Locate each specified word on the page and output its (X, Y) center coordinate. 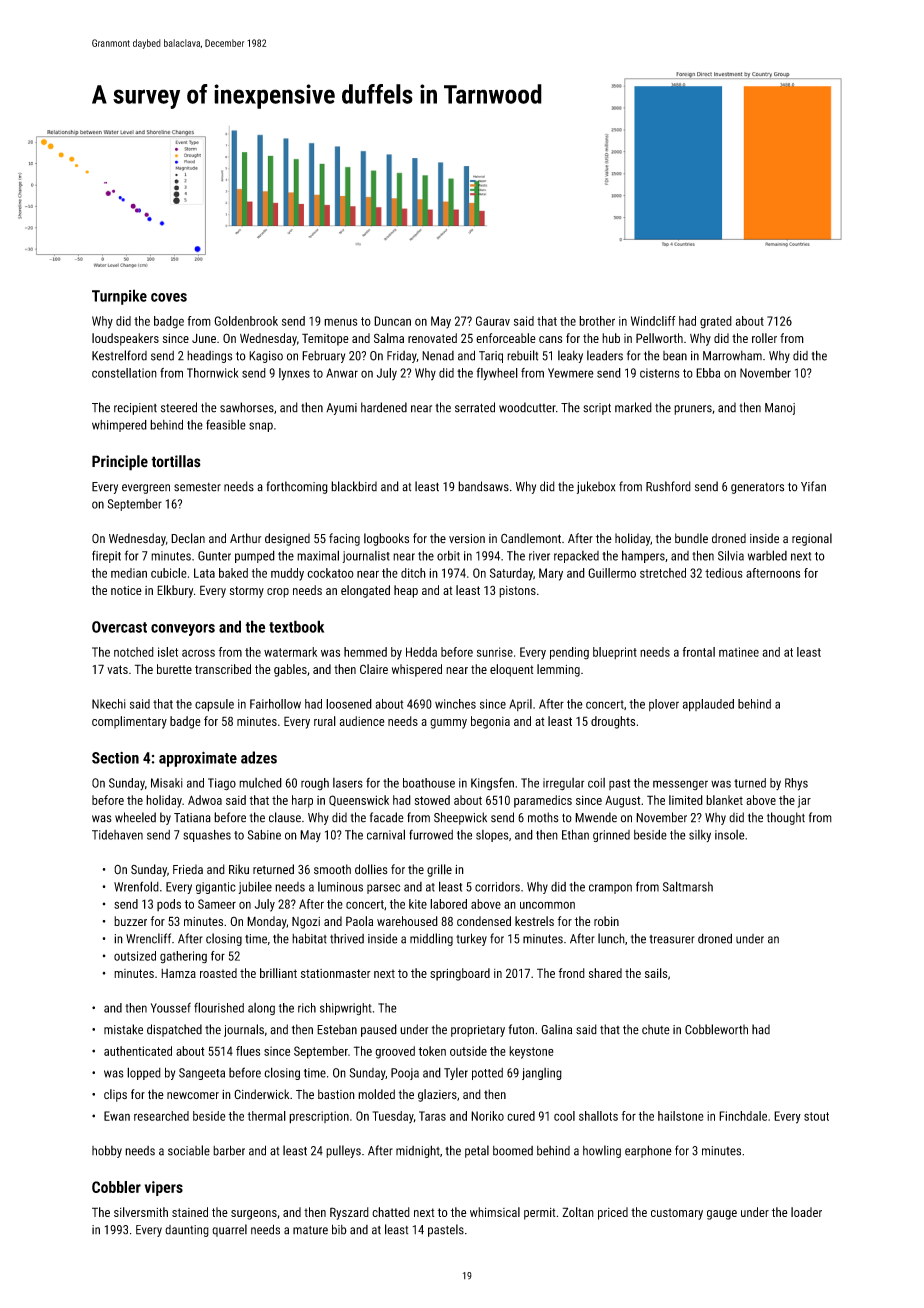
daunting (187, 1231)
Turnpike (119, 297)
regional (812, 539)
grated (716, 322)
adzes (259, 757)
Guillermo (612, 573)
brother (597, 321)
